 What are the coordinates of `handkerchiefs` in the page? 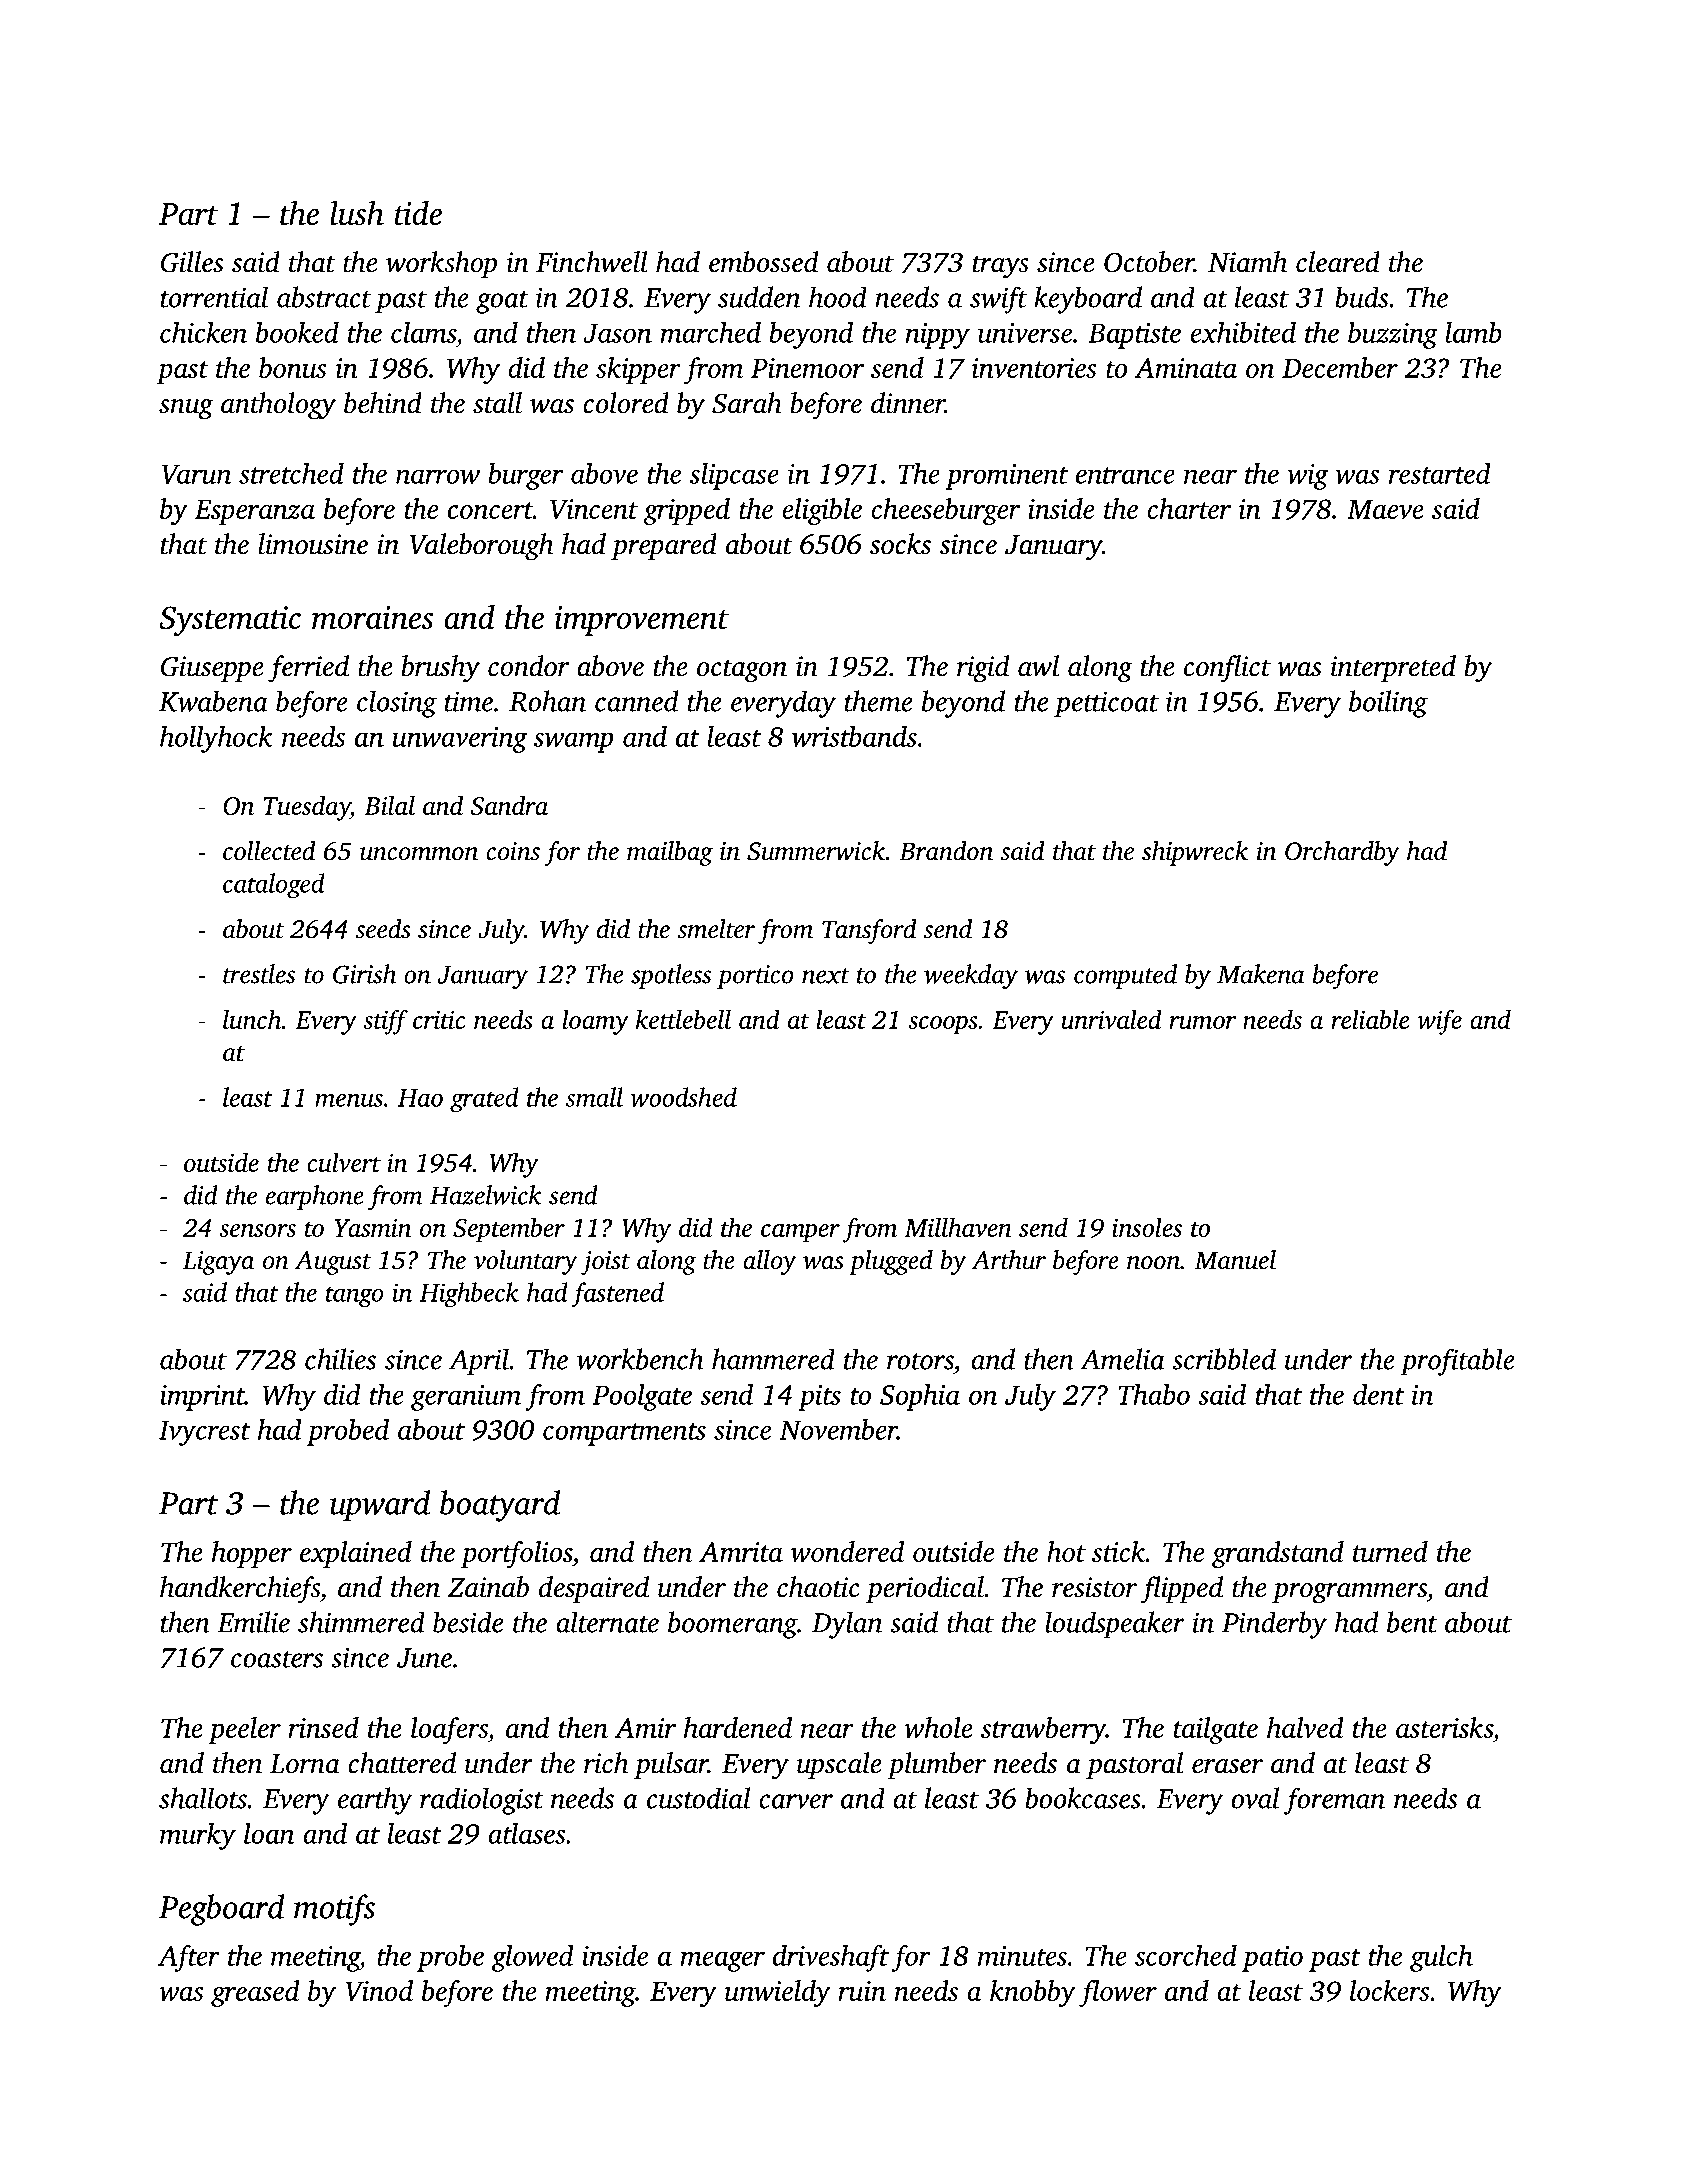 It's located at (240, 1590).
